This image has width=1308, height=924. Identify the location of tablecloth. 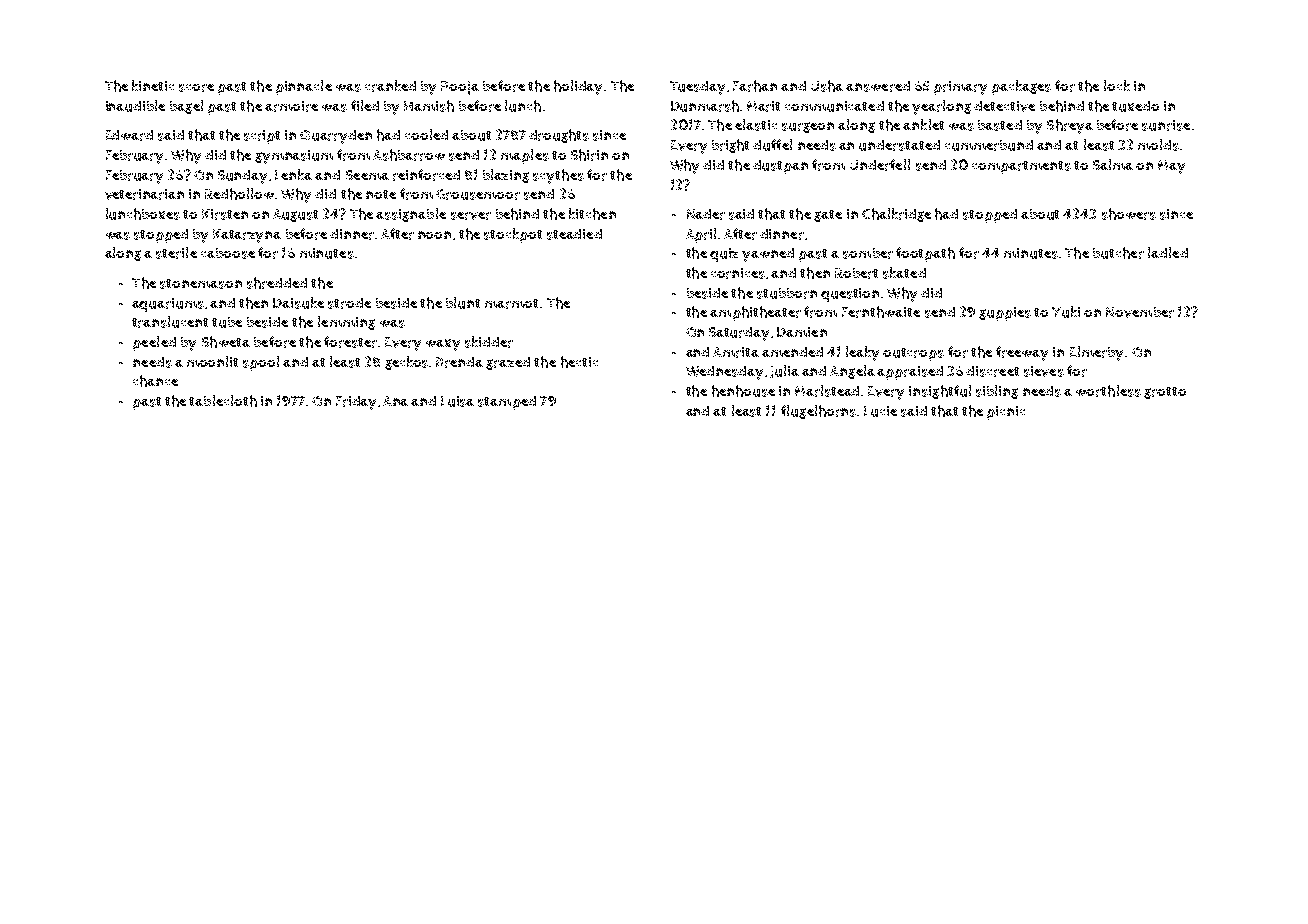
(223, 401).
